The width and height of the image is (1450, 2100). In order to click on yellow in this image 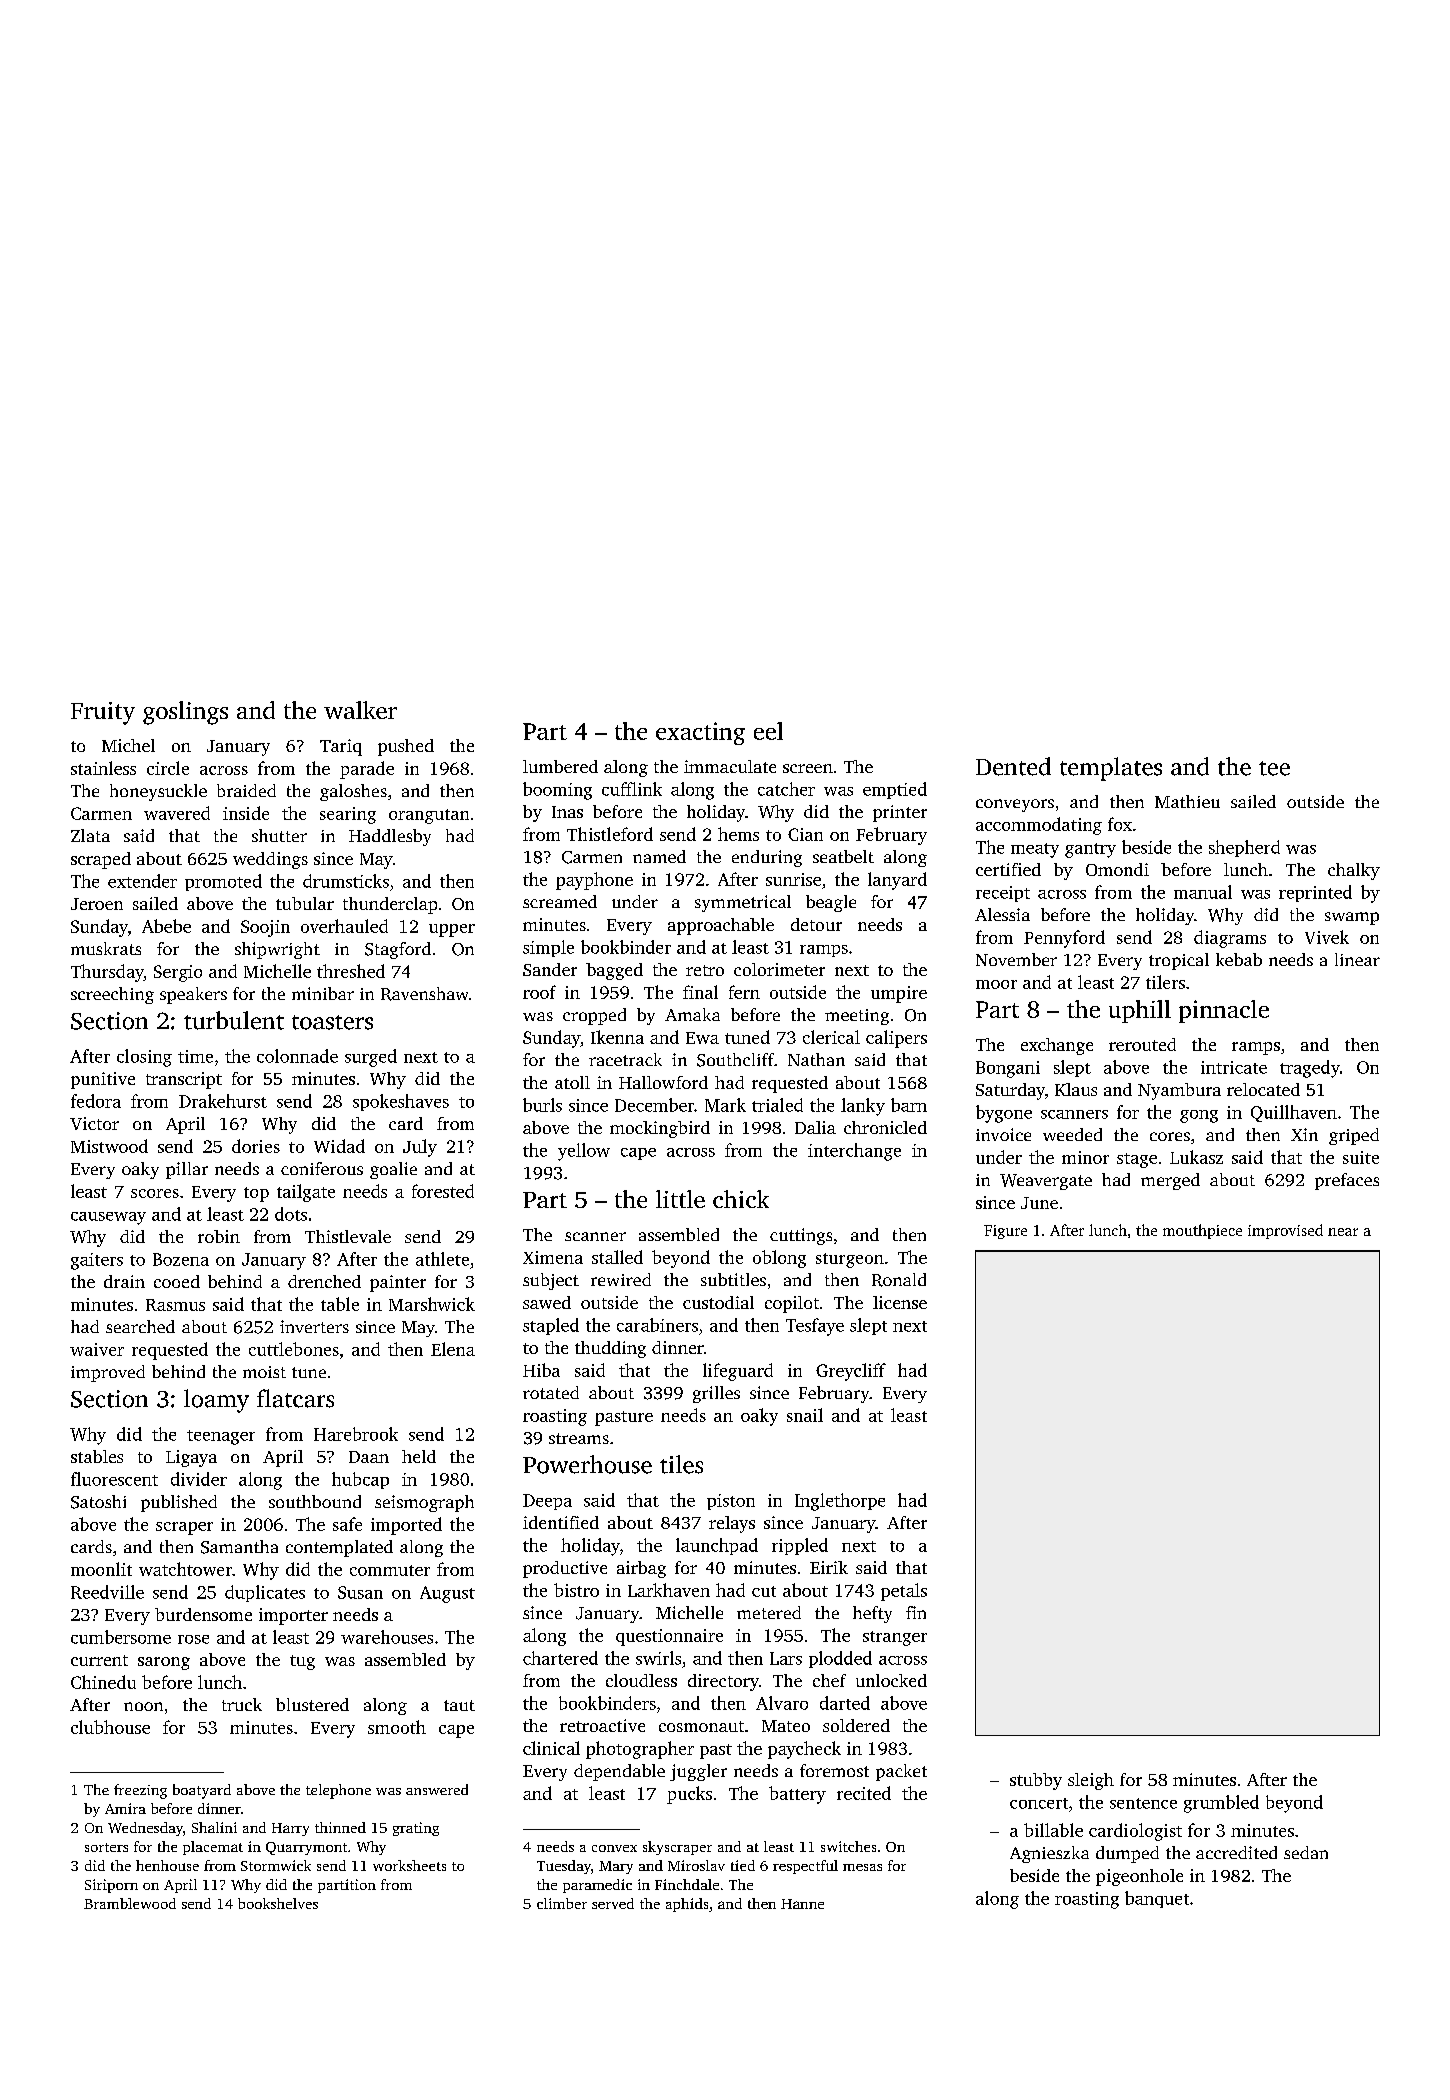, I will do `click(584, 1152)`.
